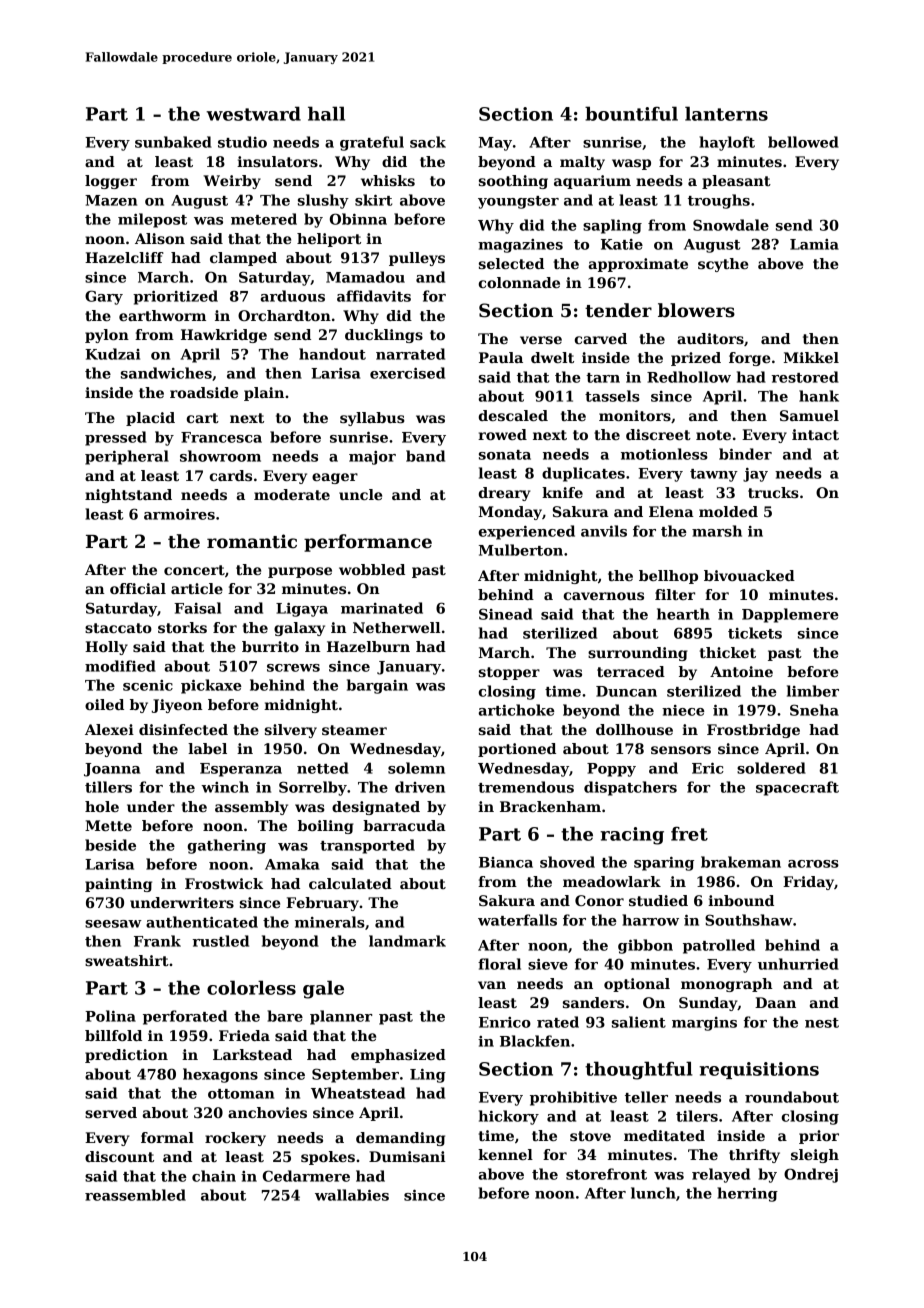 This document has width=924, height=1308. What do you see at coordinates (127, 960) in the document?
I see `sweatshirt` at bounding box center [127, 960].
